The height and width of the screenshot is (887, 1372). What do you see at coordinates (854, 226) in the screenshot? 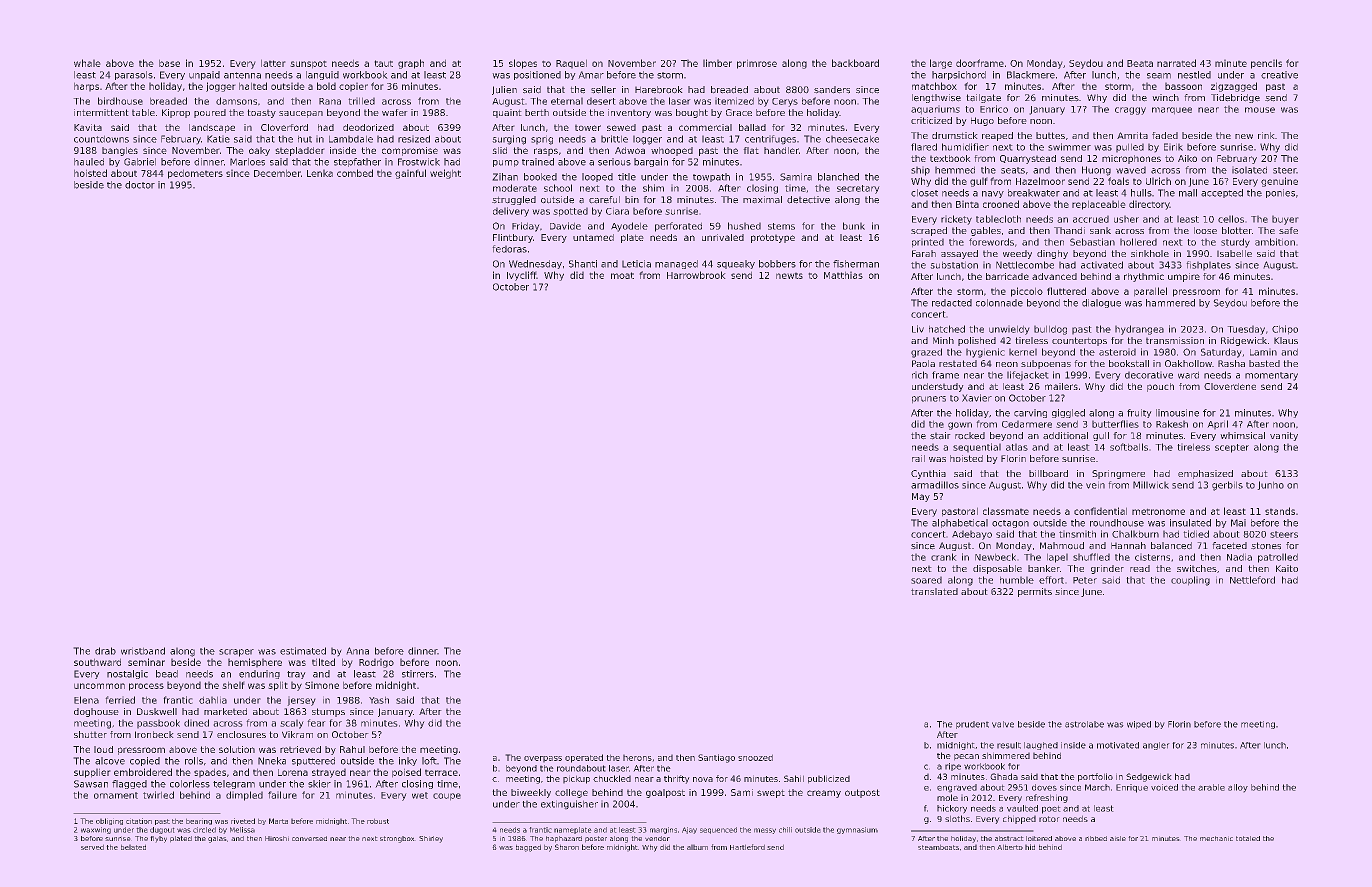
I see `bunk` at bounding box center [854, 226].
